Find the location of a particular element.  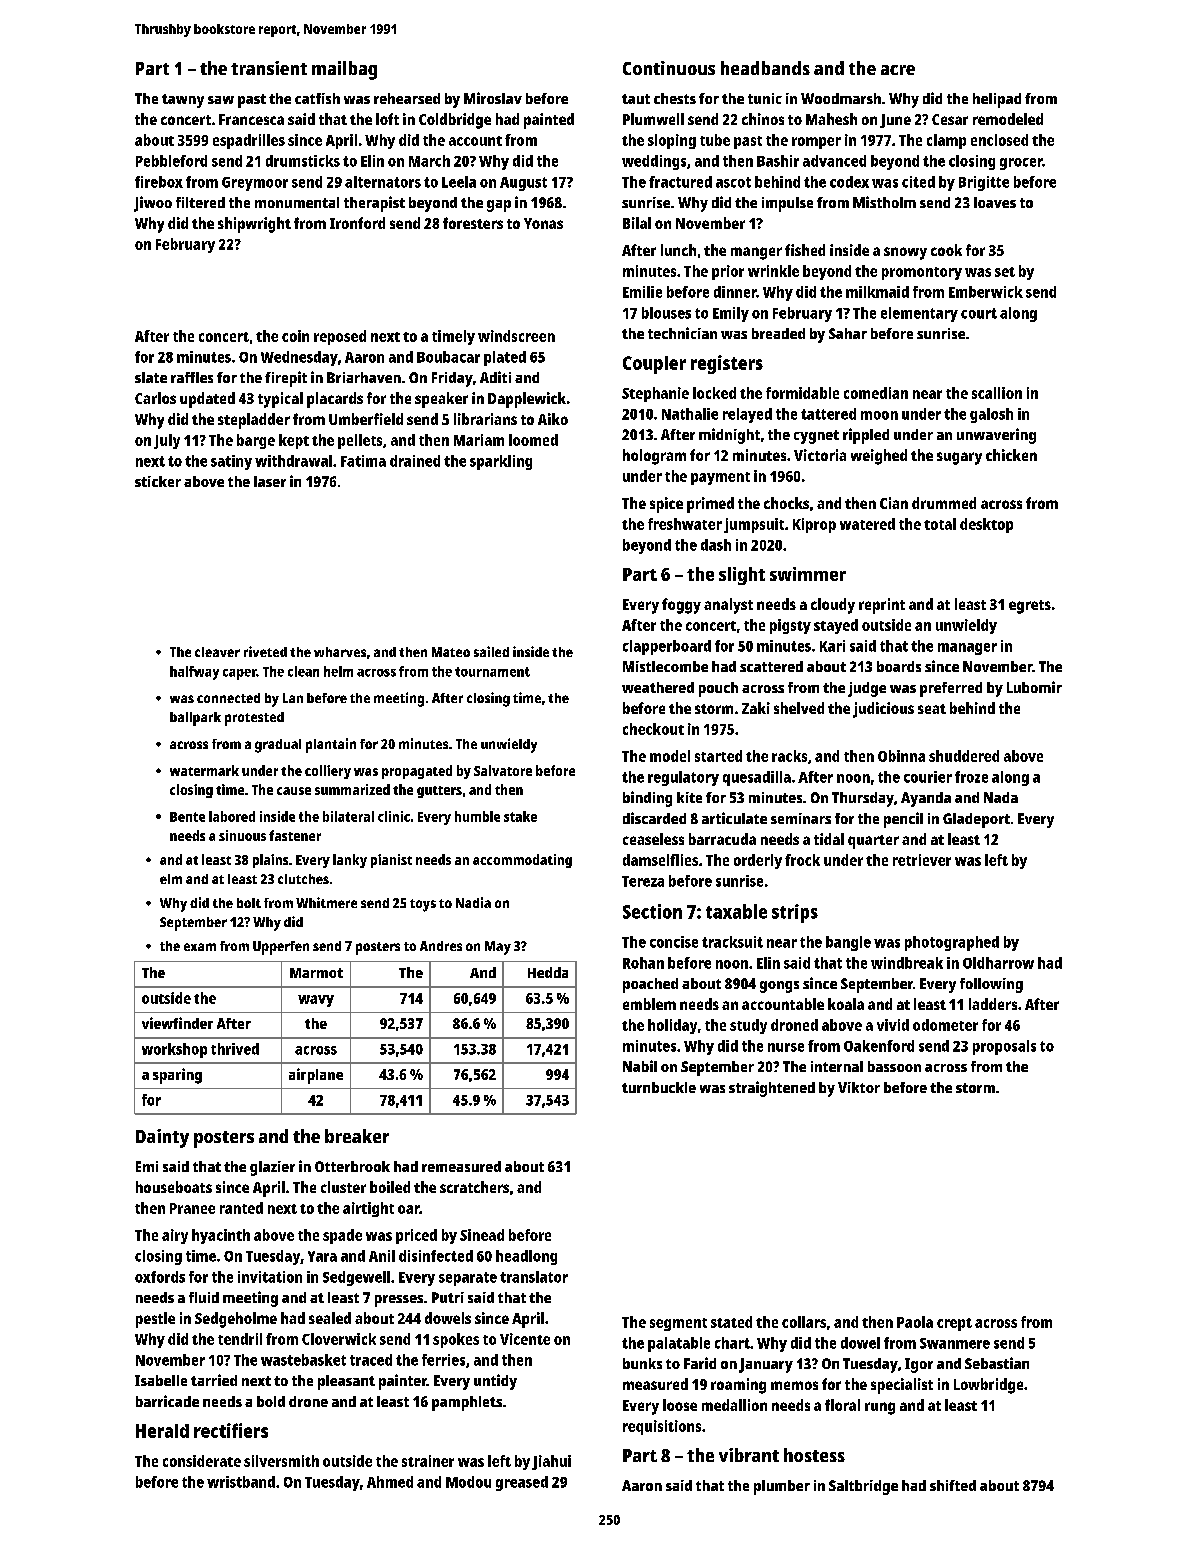

workshop is located at coordinates (174, 1050).
